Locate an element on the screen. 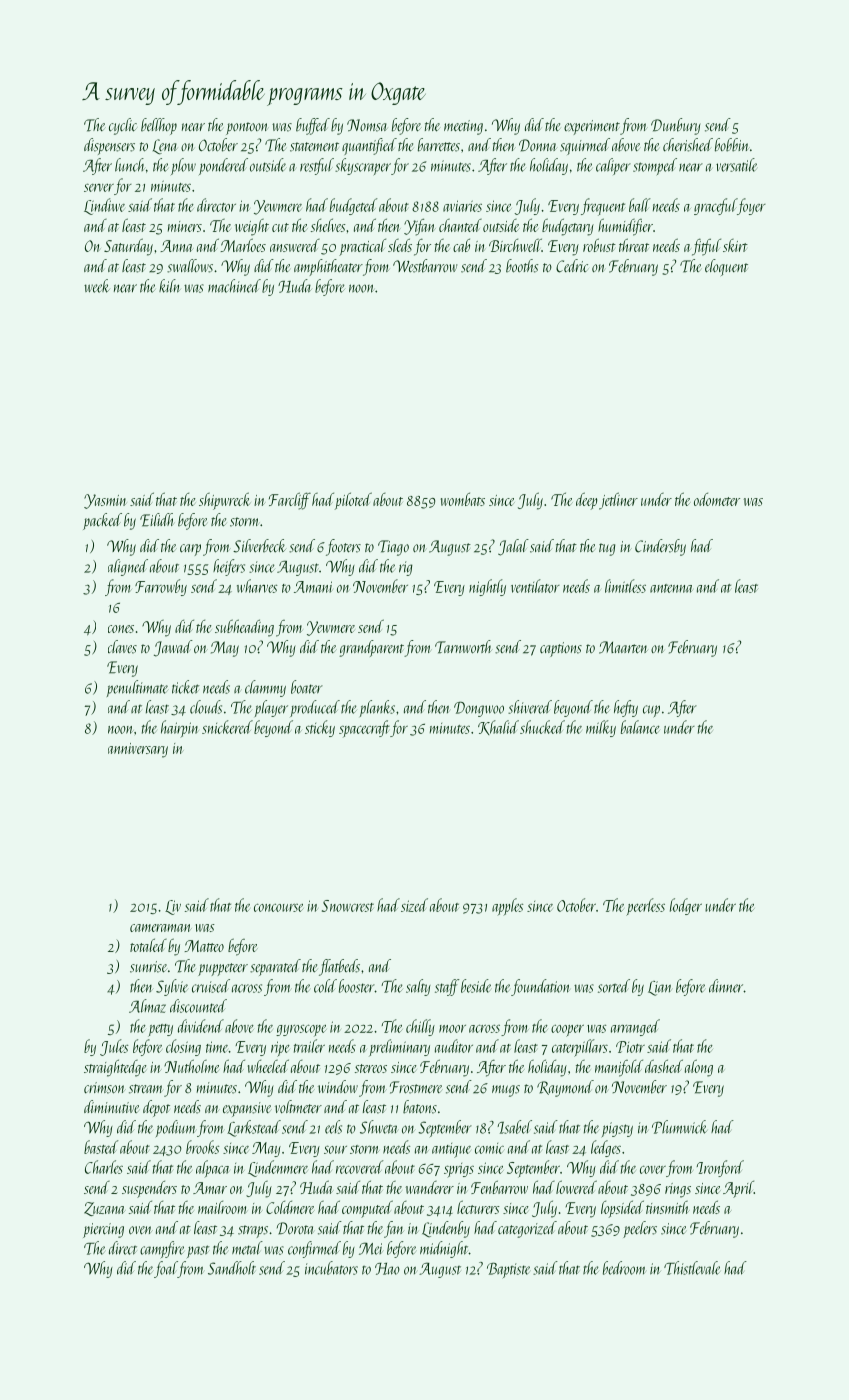 Image resolution: width=849 pixels, height=1400 pixels. bellhop is located at coordinates (159, 126).
